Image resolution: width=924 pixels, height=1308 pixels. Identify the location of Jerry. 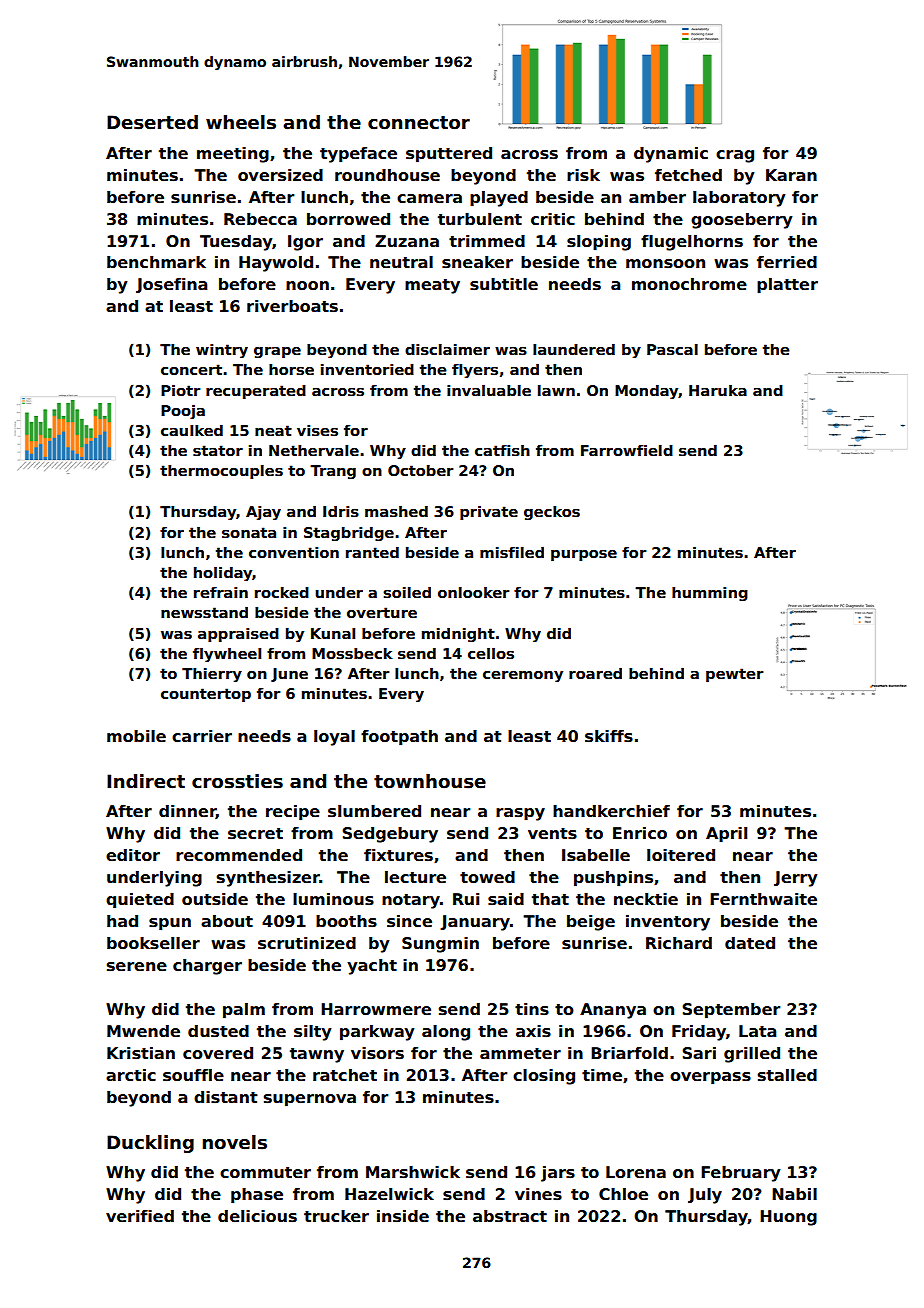
(795, 879).
